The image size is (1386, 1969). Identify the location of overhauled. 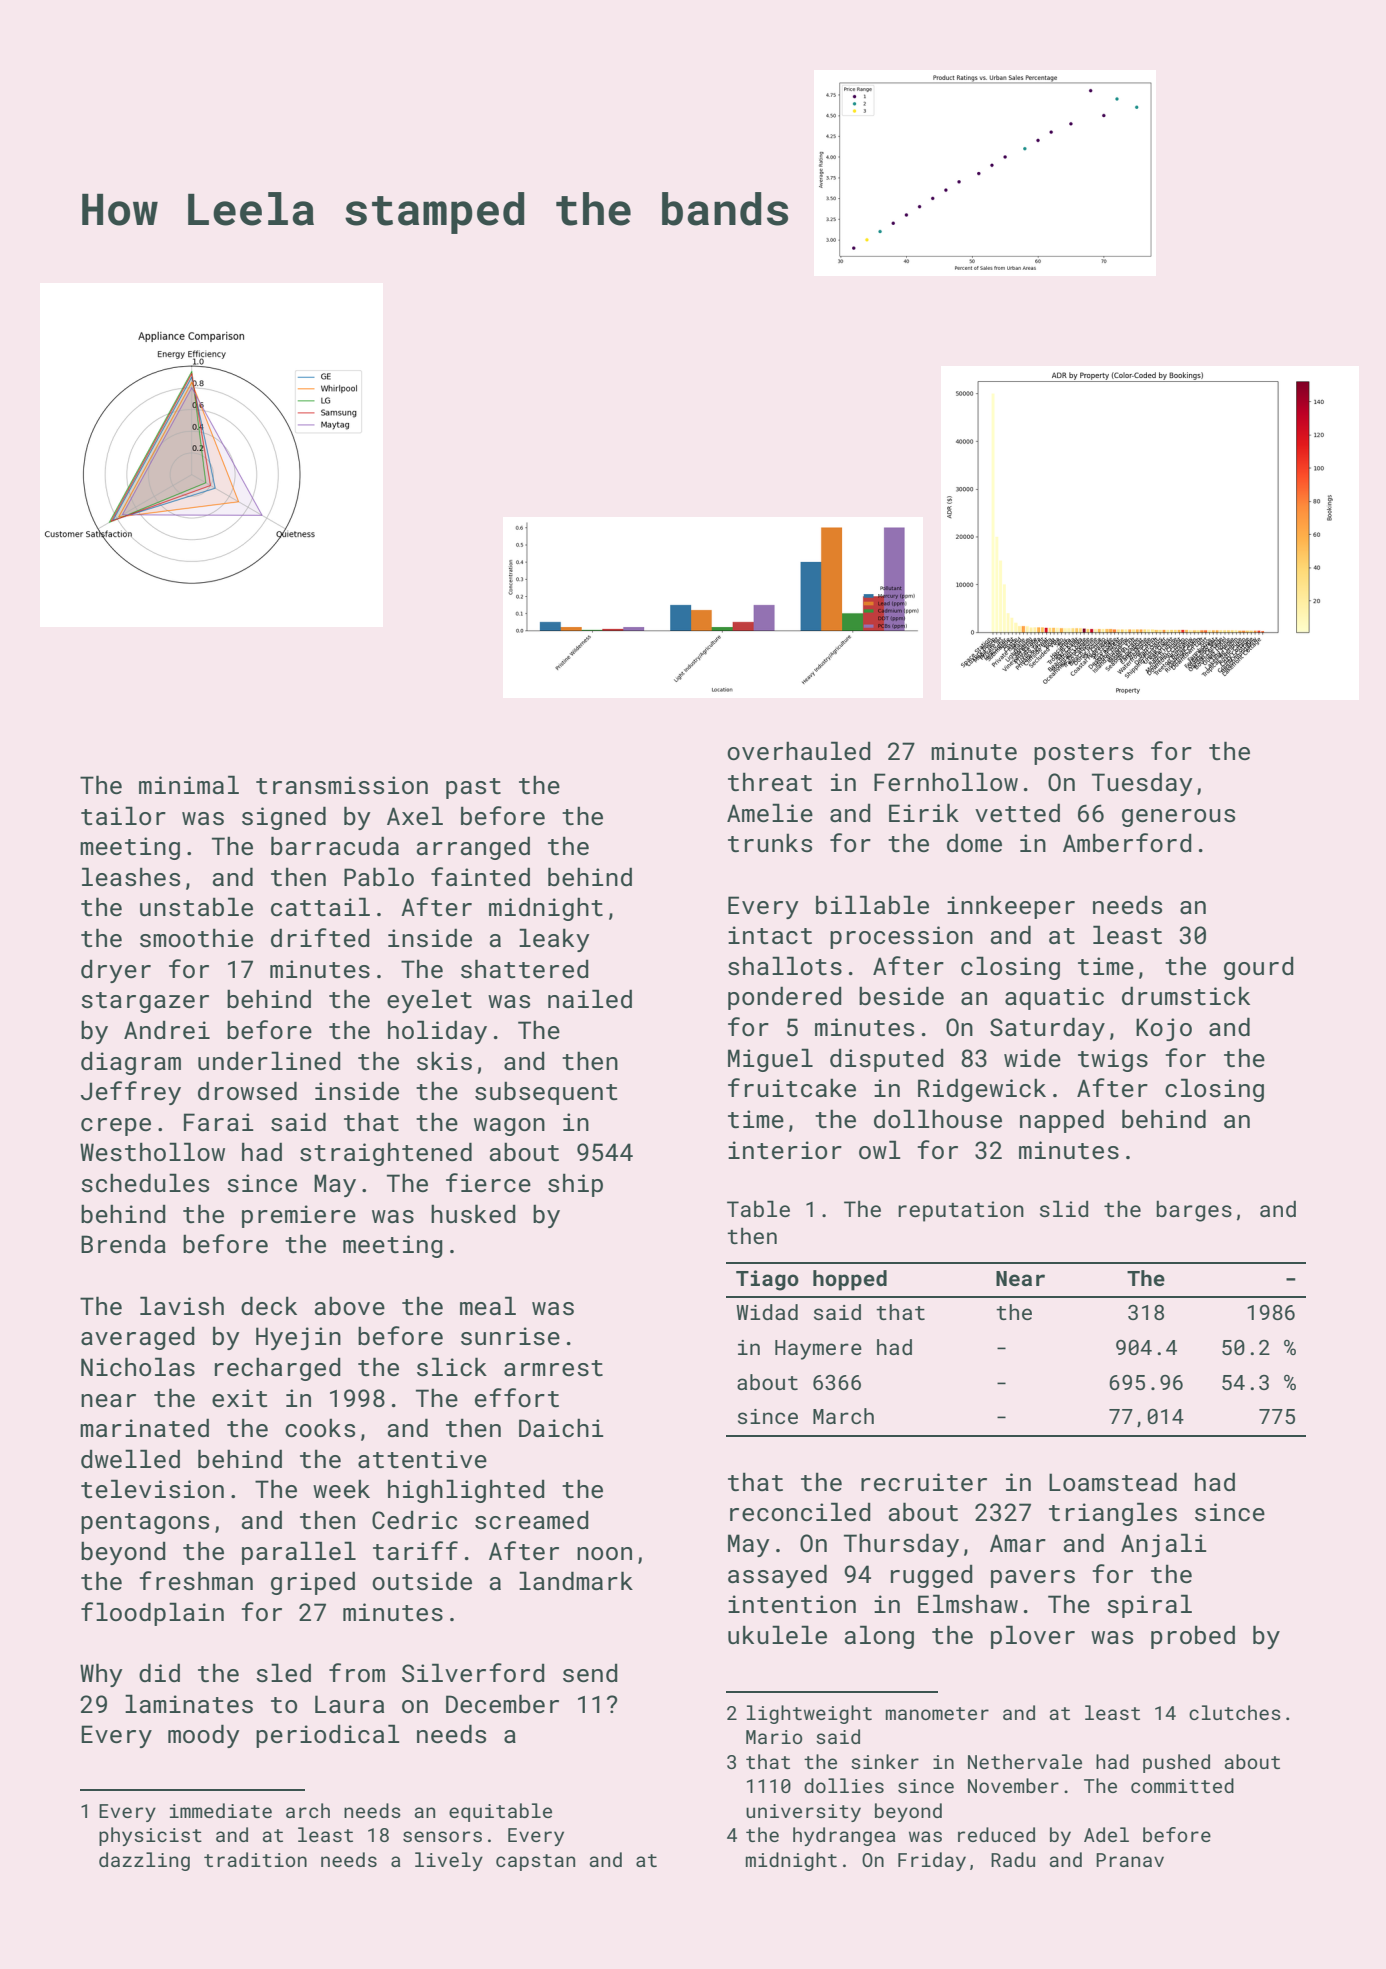
(799, 750).
